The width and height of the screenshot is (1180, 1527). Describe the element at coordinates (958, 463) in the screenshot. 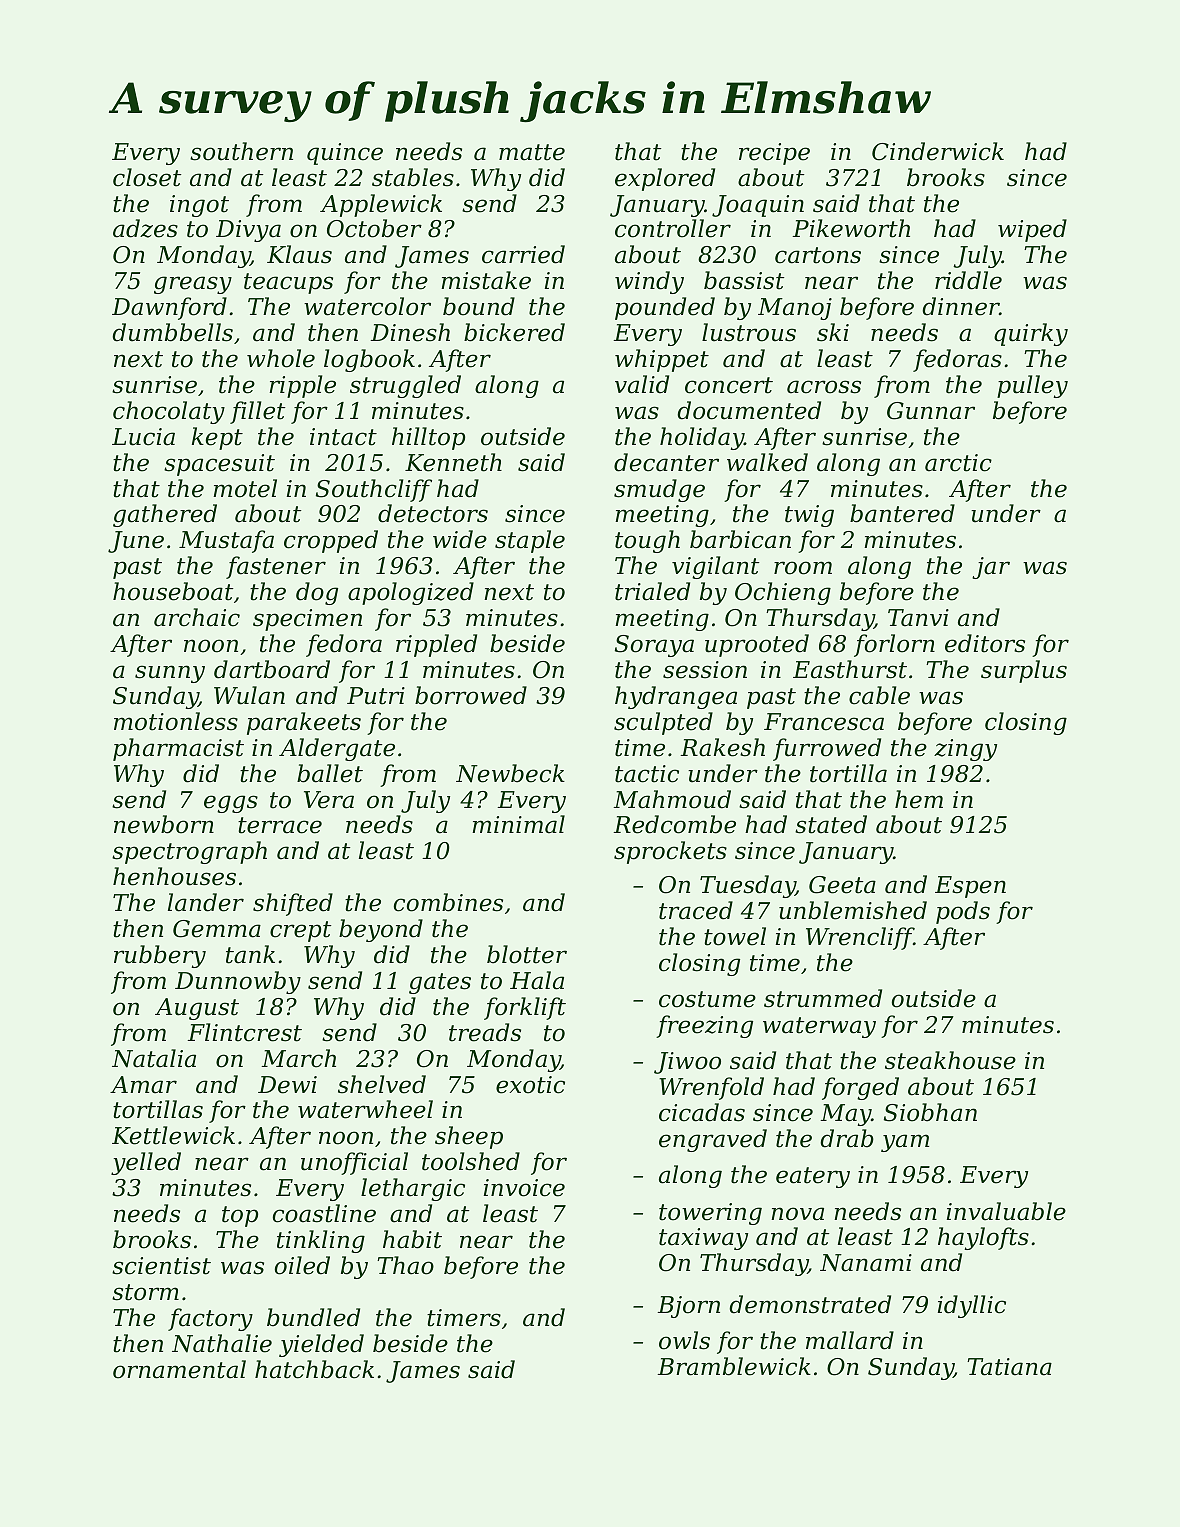

I see `arctic` at that location.
